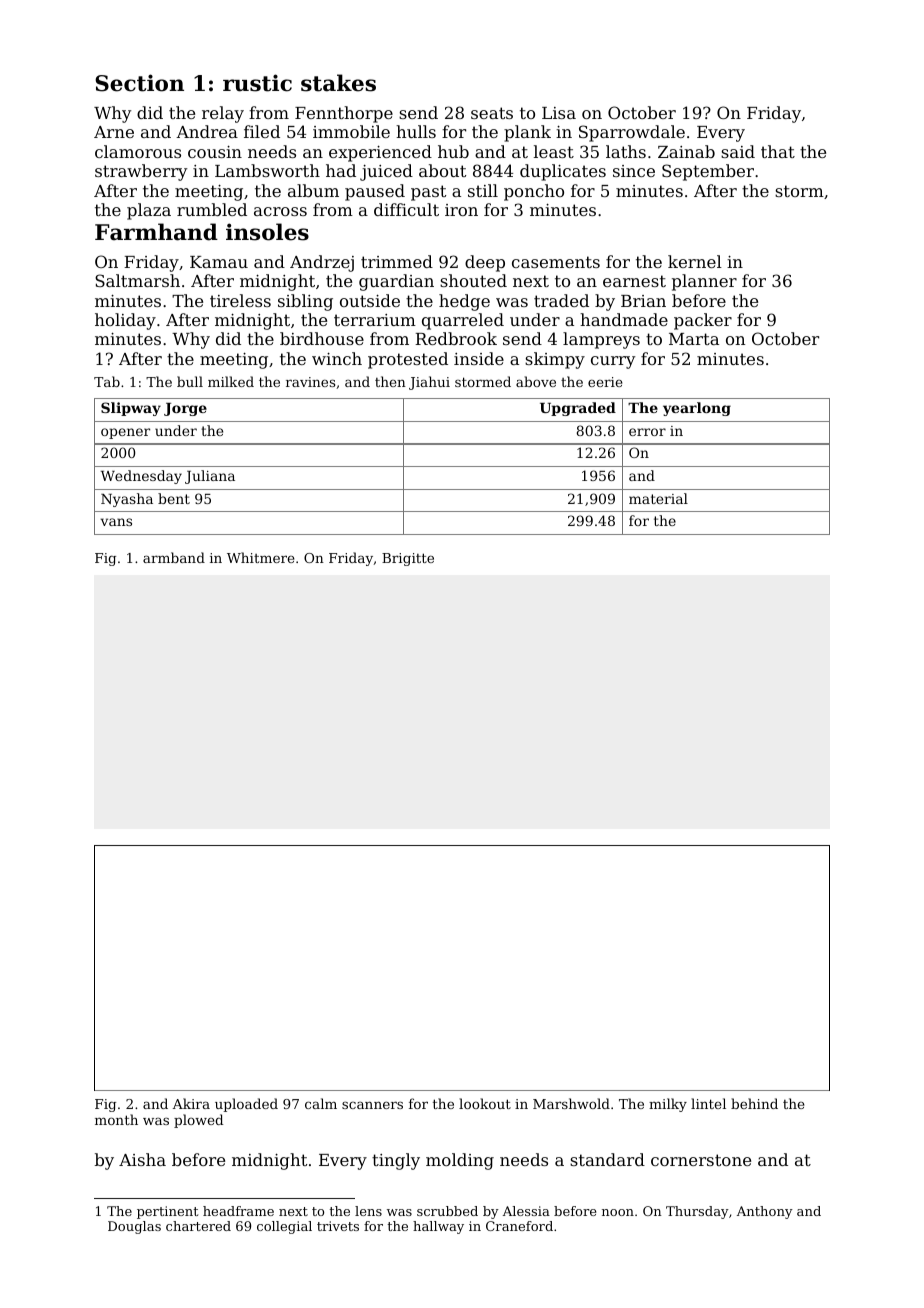  Describe the element at coordinates (397, 261) in the document. I see `trimmed` at that location.
